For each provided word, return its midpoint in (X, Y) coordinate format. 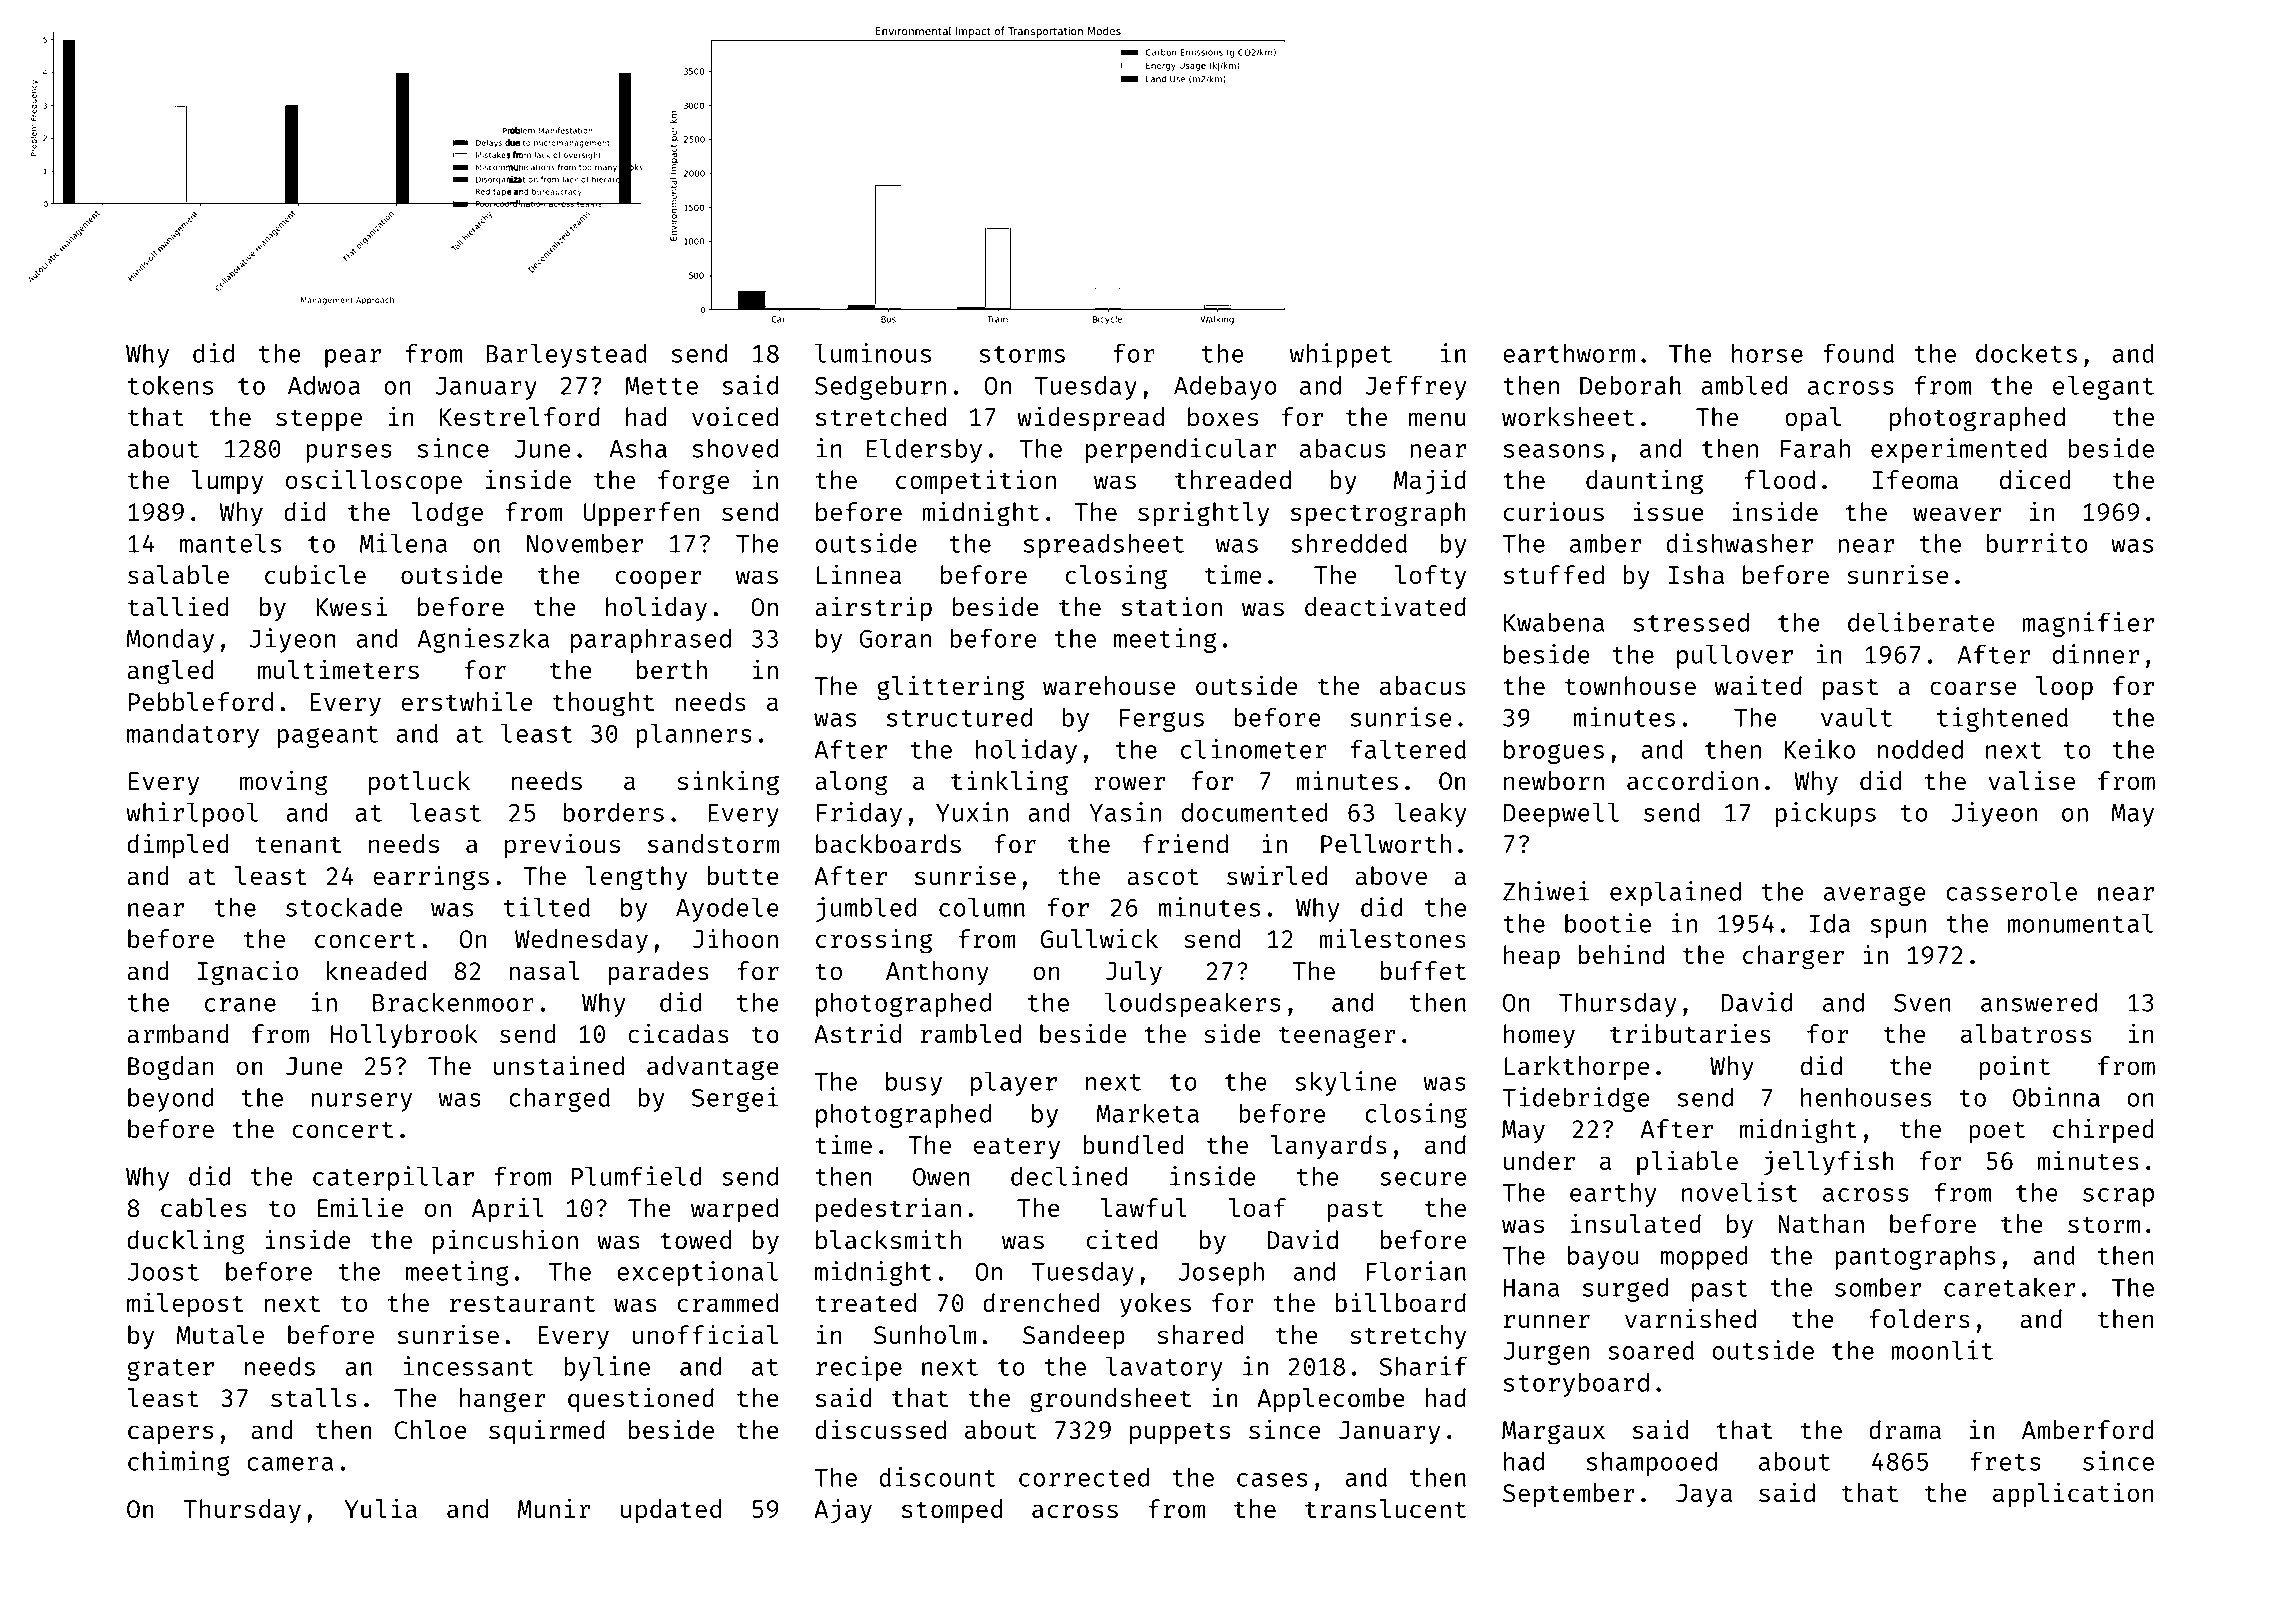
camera (290, 1464)
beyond (170, 1100)
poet (1997, 1132)
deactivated (1385, 606)
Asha (638, 448)
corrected (1084, 1477)
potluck (420, 783)
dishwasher (1739, 543)
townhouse (1630, 685)
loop (2064, 688)
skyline (1346, 1083)
